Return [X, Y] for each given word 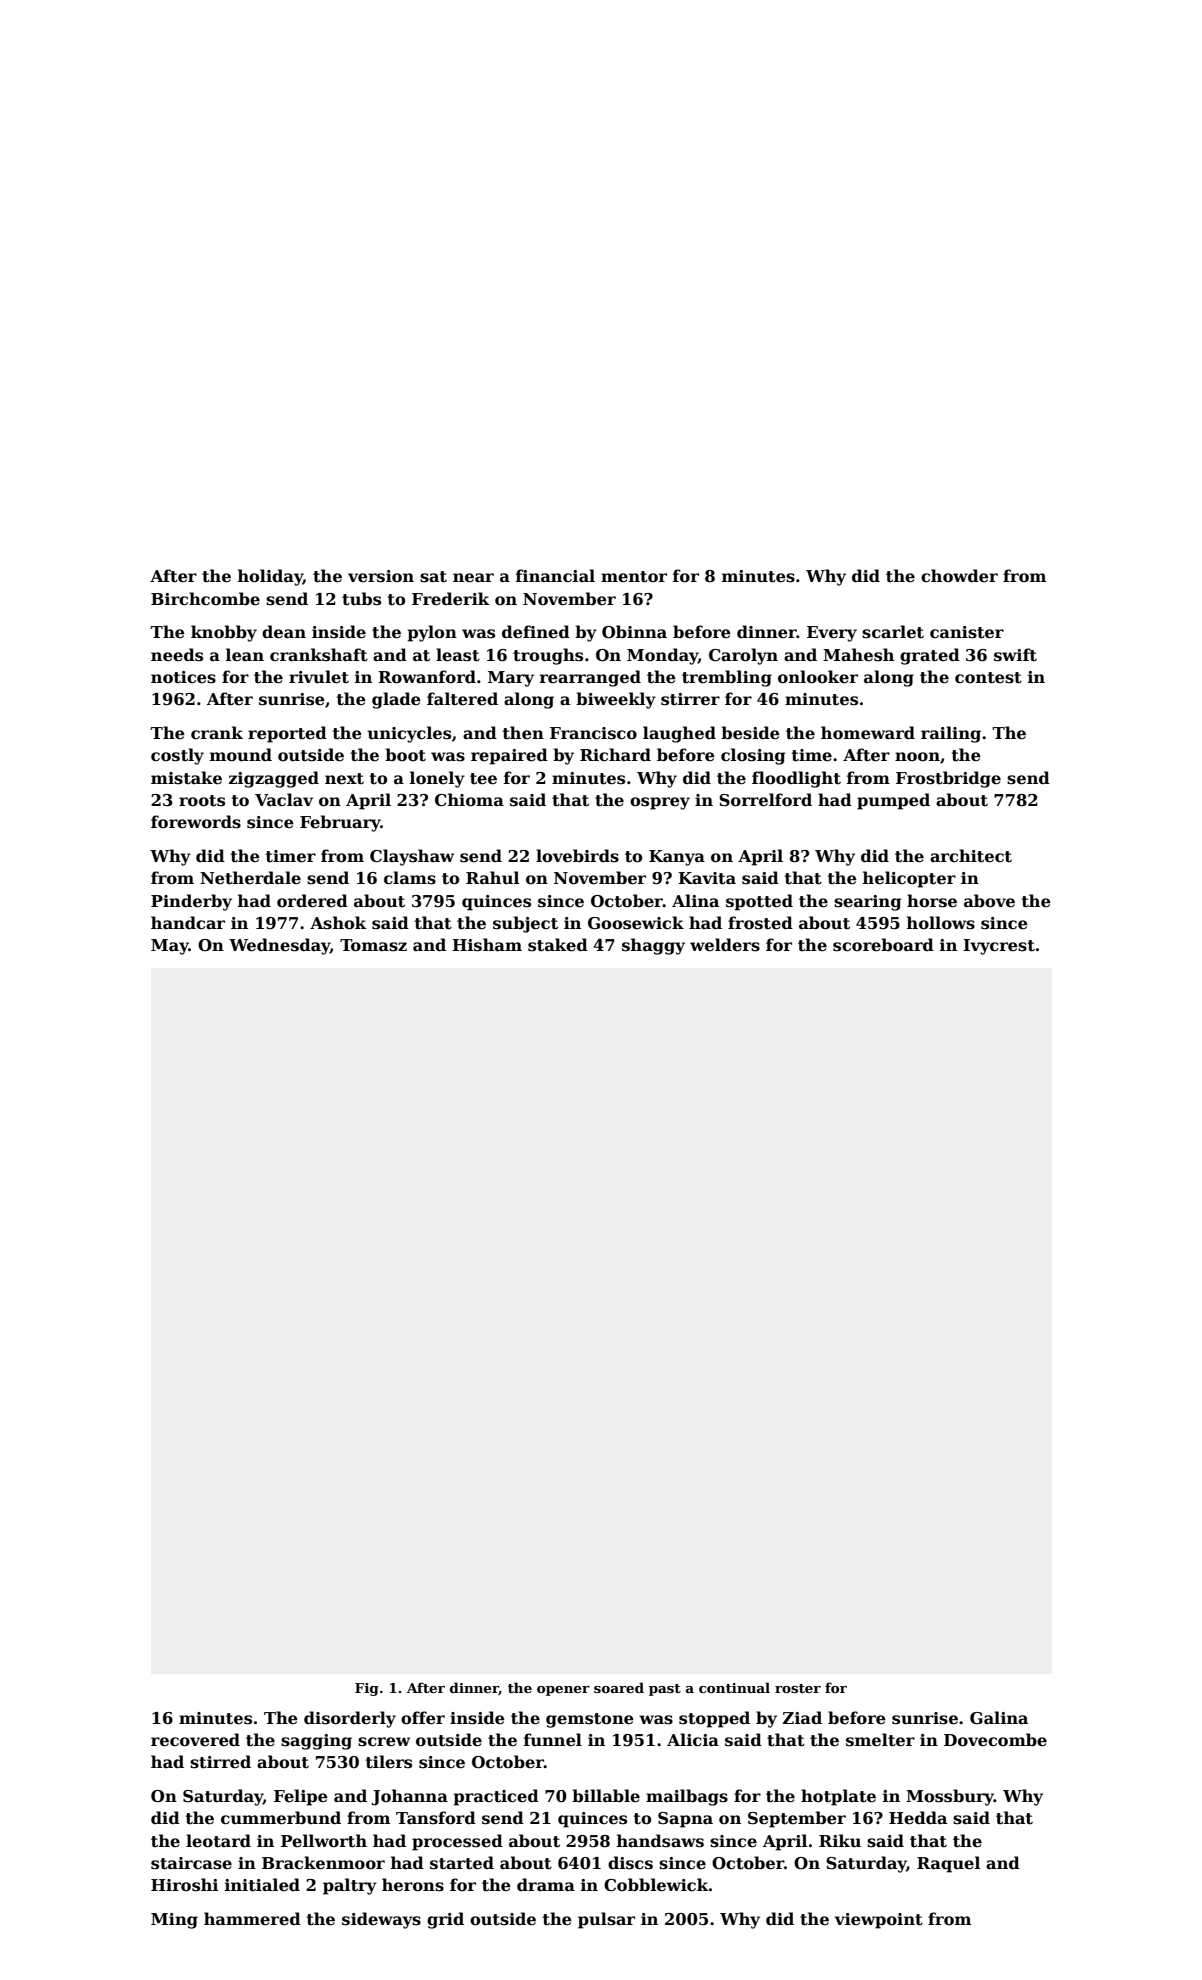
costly [177, 756]
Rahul [492, 877]
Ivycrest [999, 947]
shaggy [653, 946]
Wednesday [279, 946]
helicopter [909, 879]
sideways [381, 1920]
